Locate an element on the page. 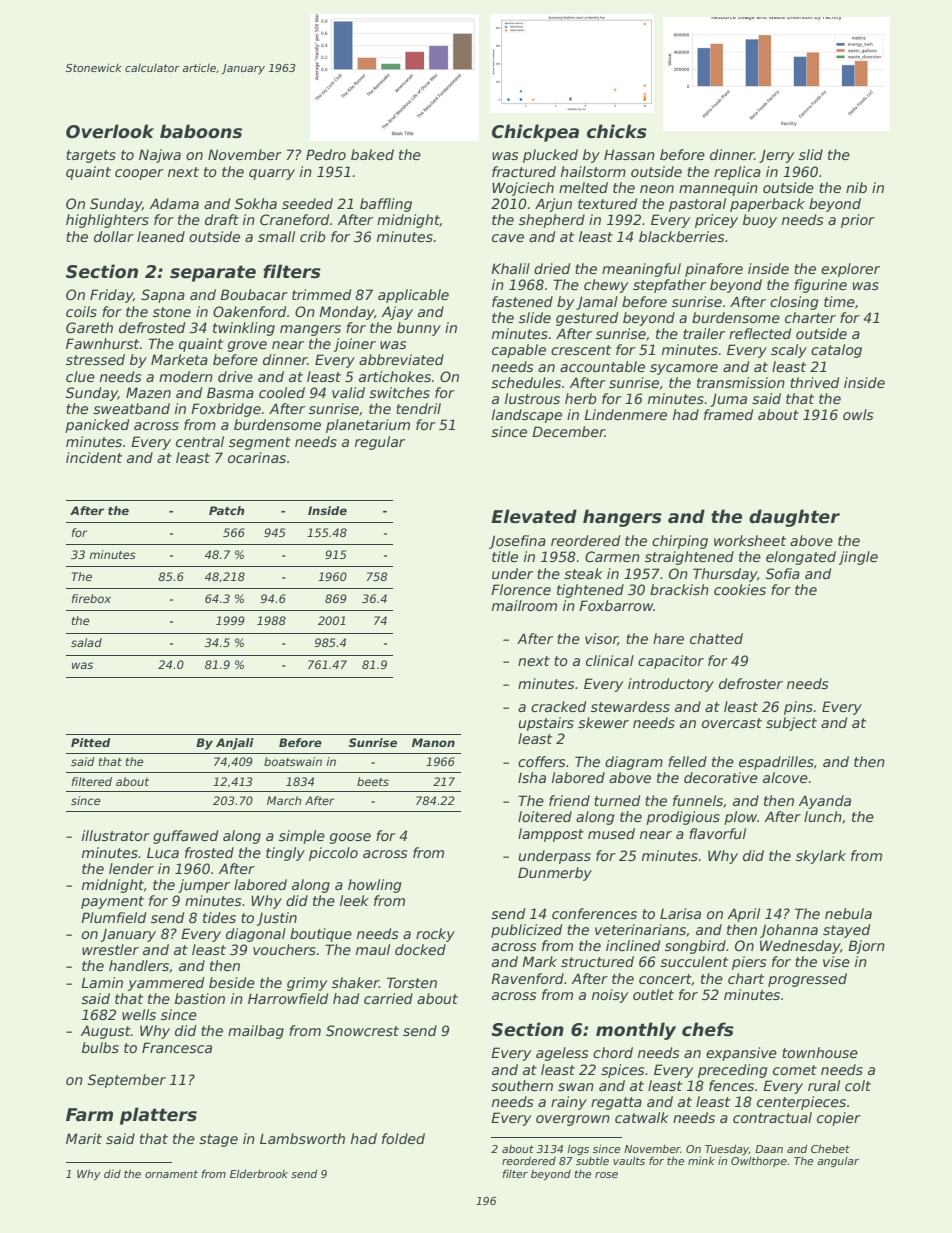 Image resolution: width=952 pixels, height=1233 pixels. Hassan is located at coordinates (629, 154).
